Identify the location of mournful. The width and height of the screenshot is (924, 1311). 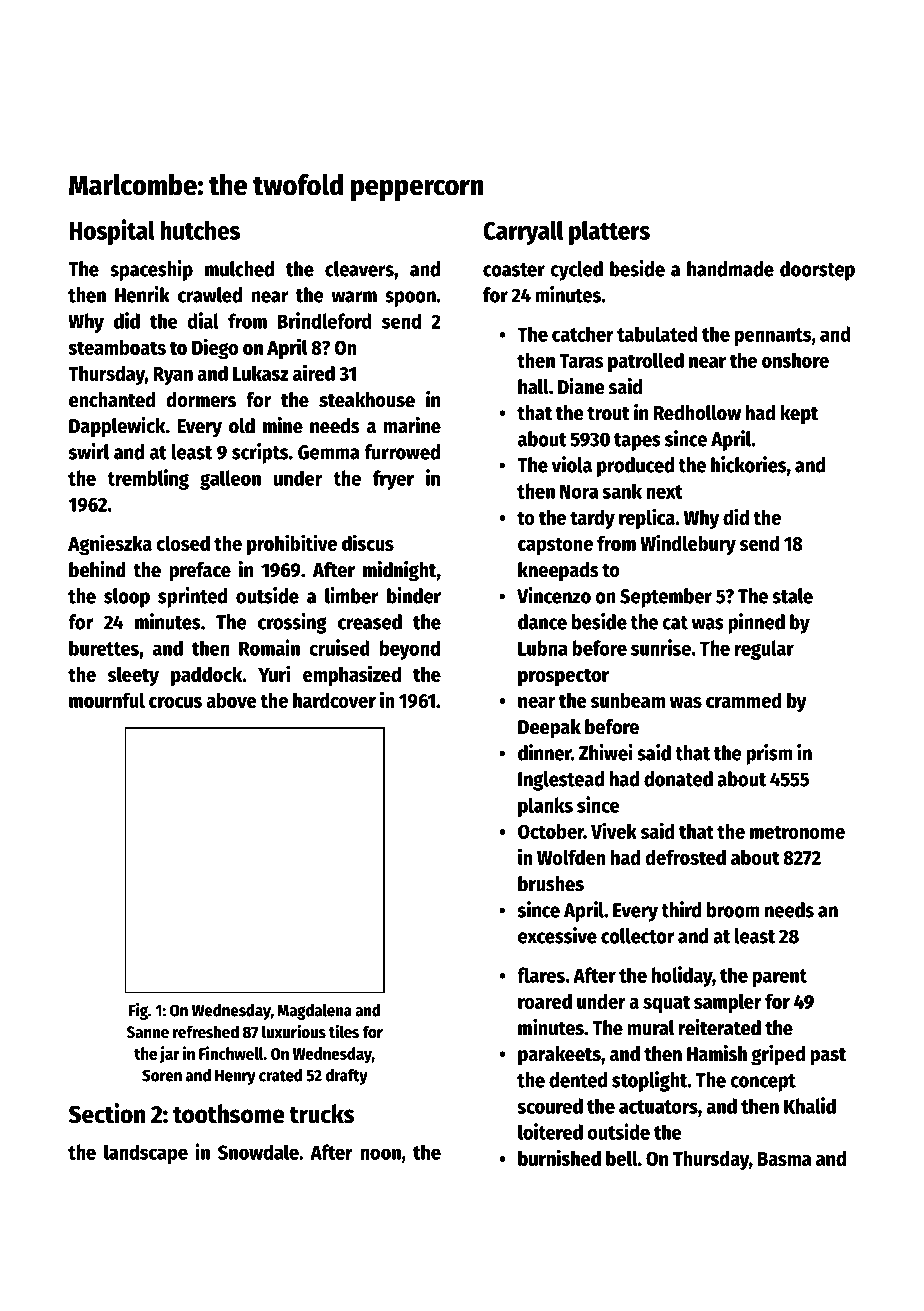
(107, 700).
